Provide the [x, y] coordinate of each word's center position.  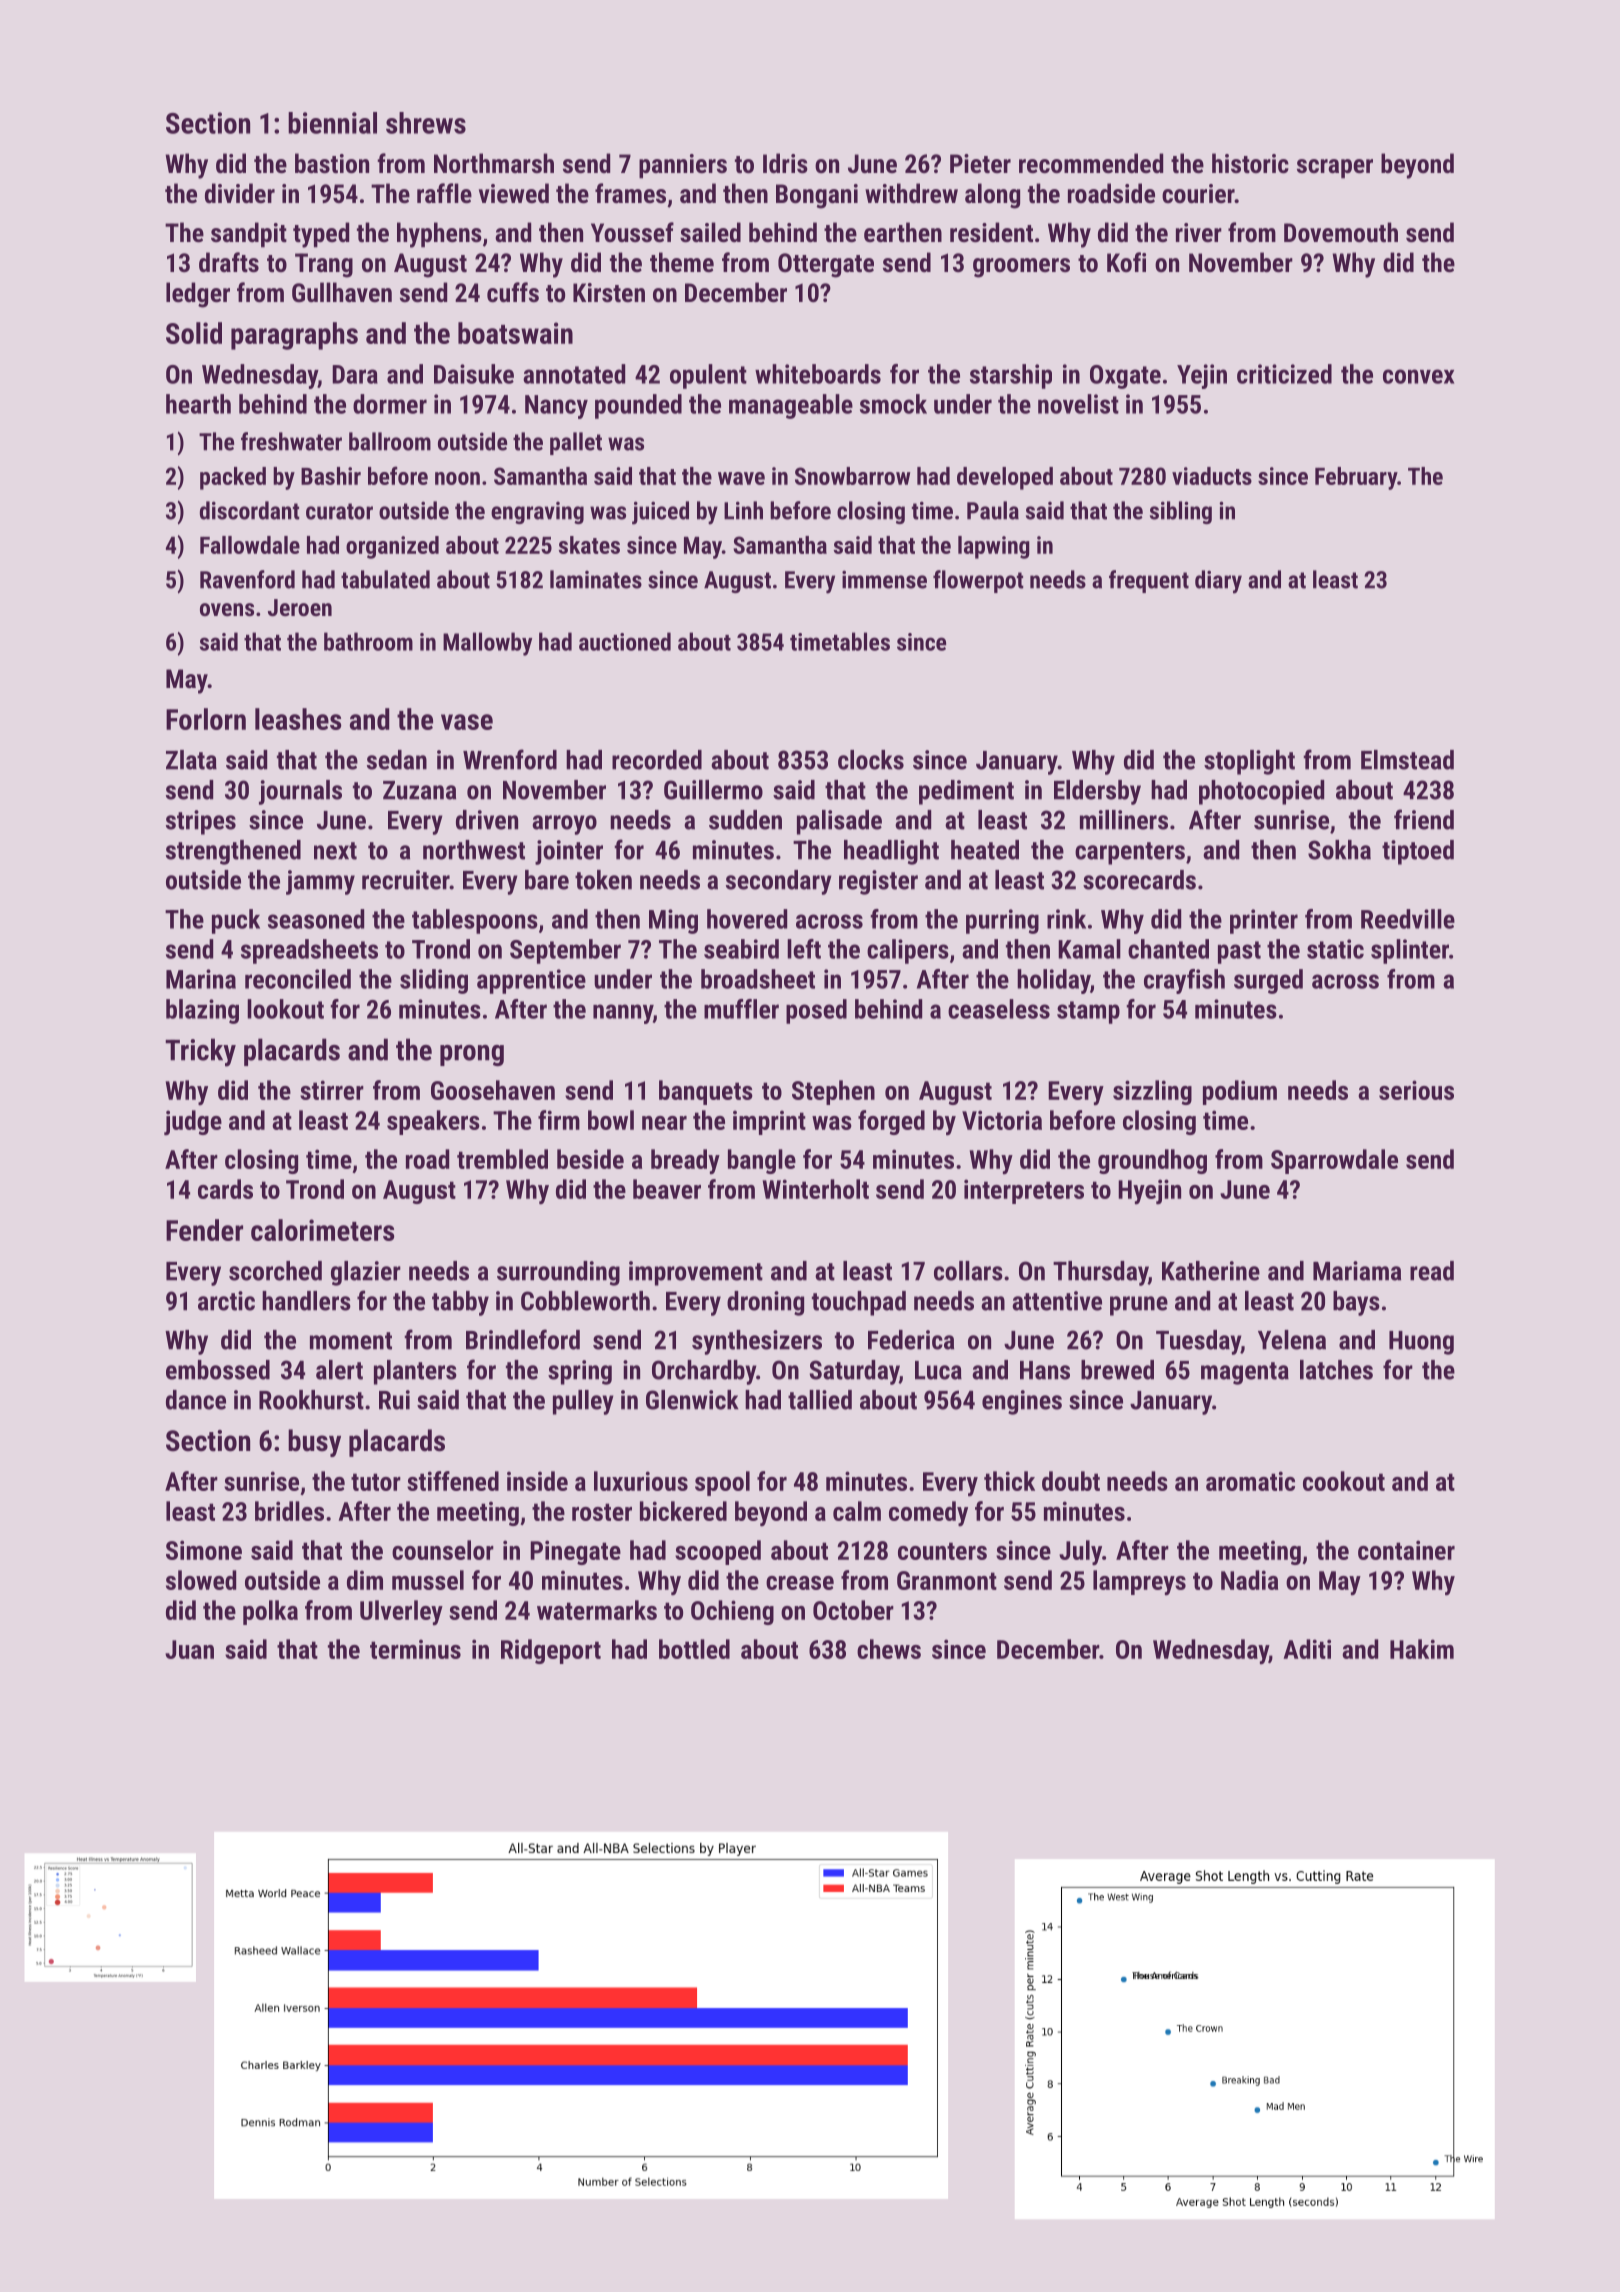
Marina [201, 979]
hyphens [439, 235]
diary [1218, 582]
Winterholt [816, 1189]
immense [884, 579]
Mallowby [487, 644]
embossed [218, 1370]
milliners [1124, 820]
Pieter [980, 163]
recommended [1091, 163]
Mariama [1357, 1271]
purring [1002, 921]
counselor [443, 1550]
